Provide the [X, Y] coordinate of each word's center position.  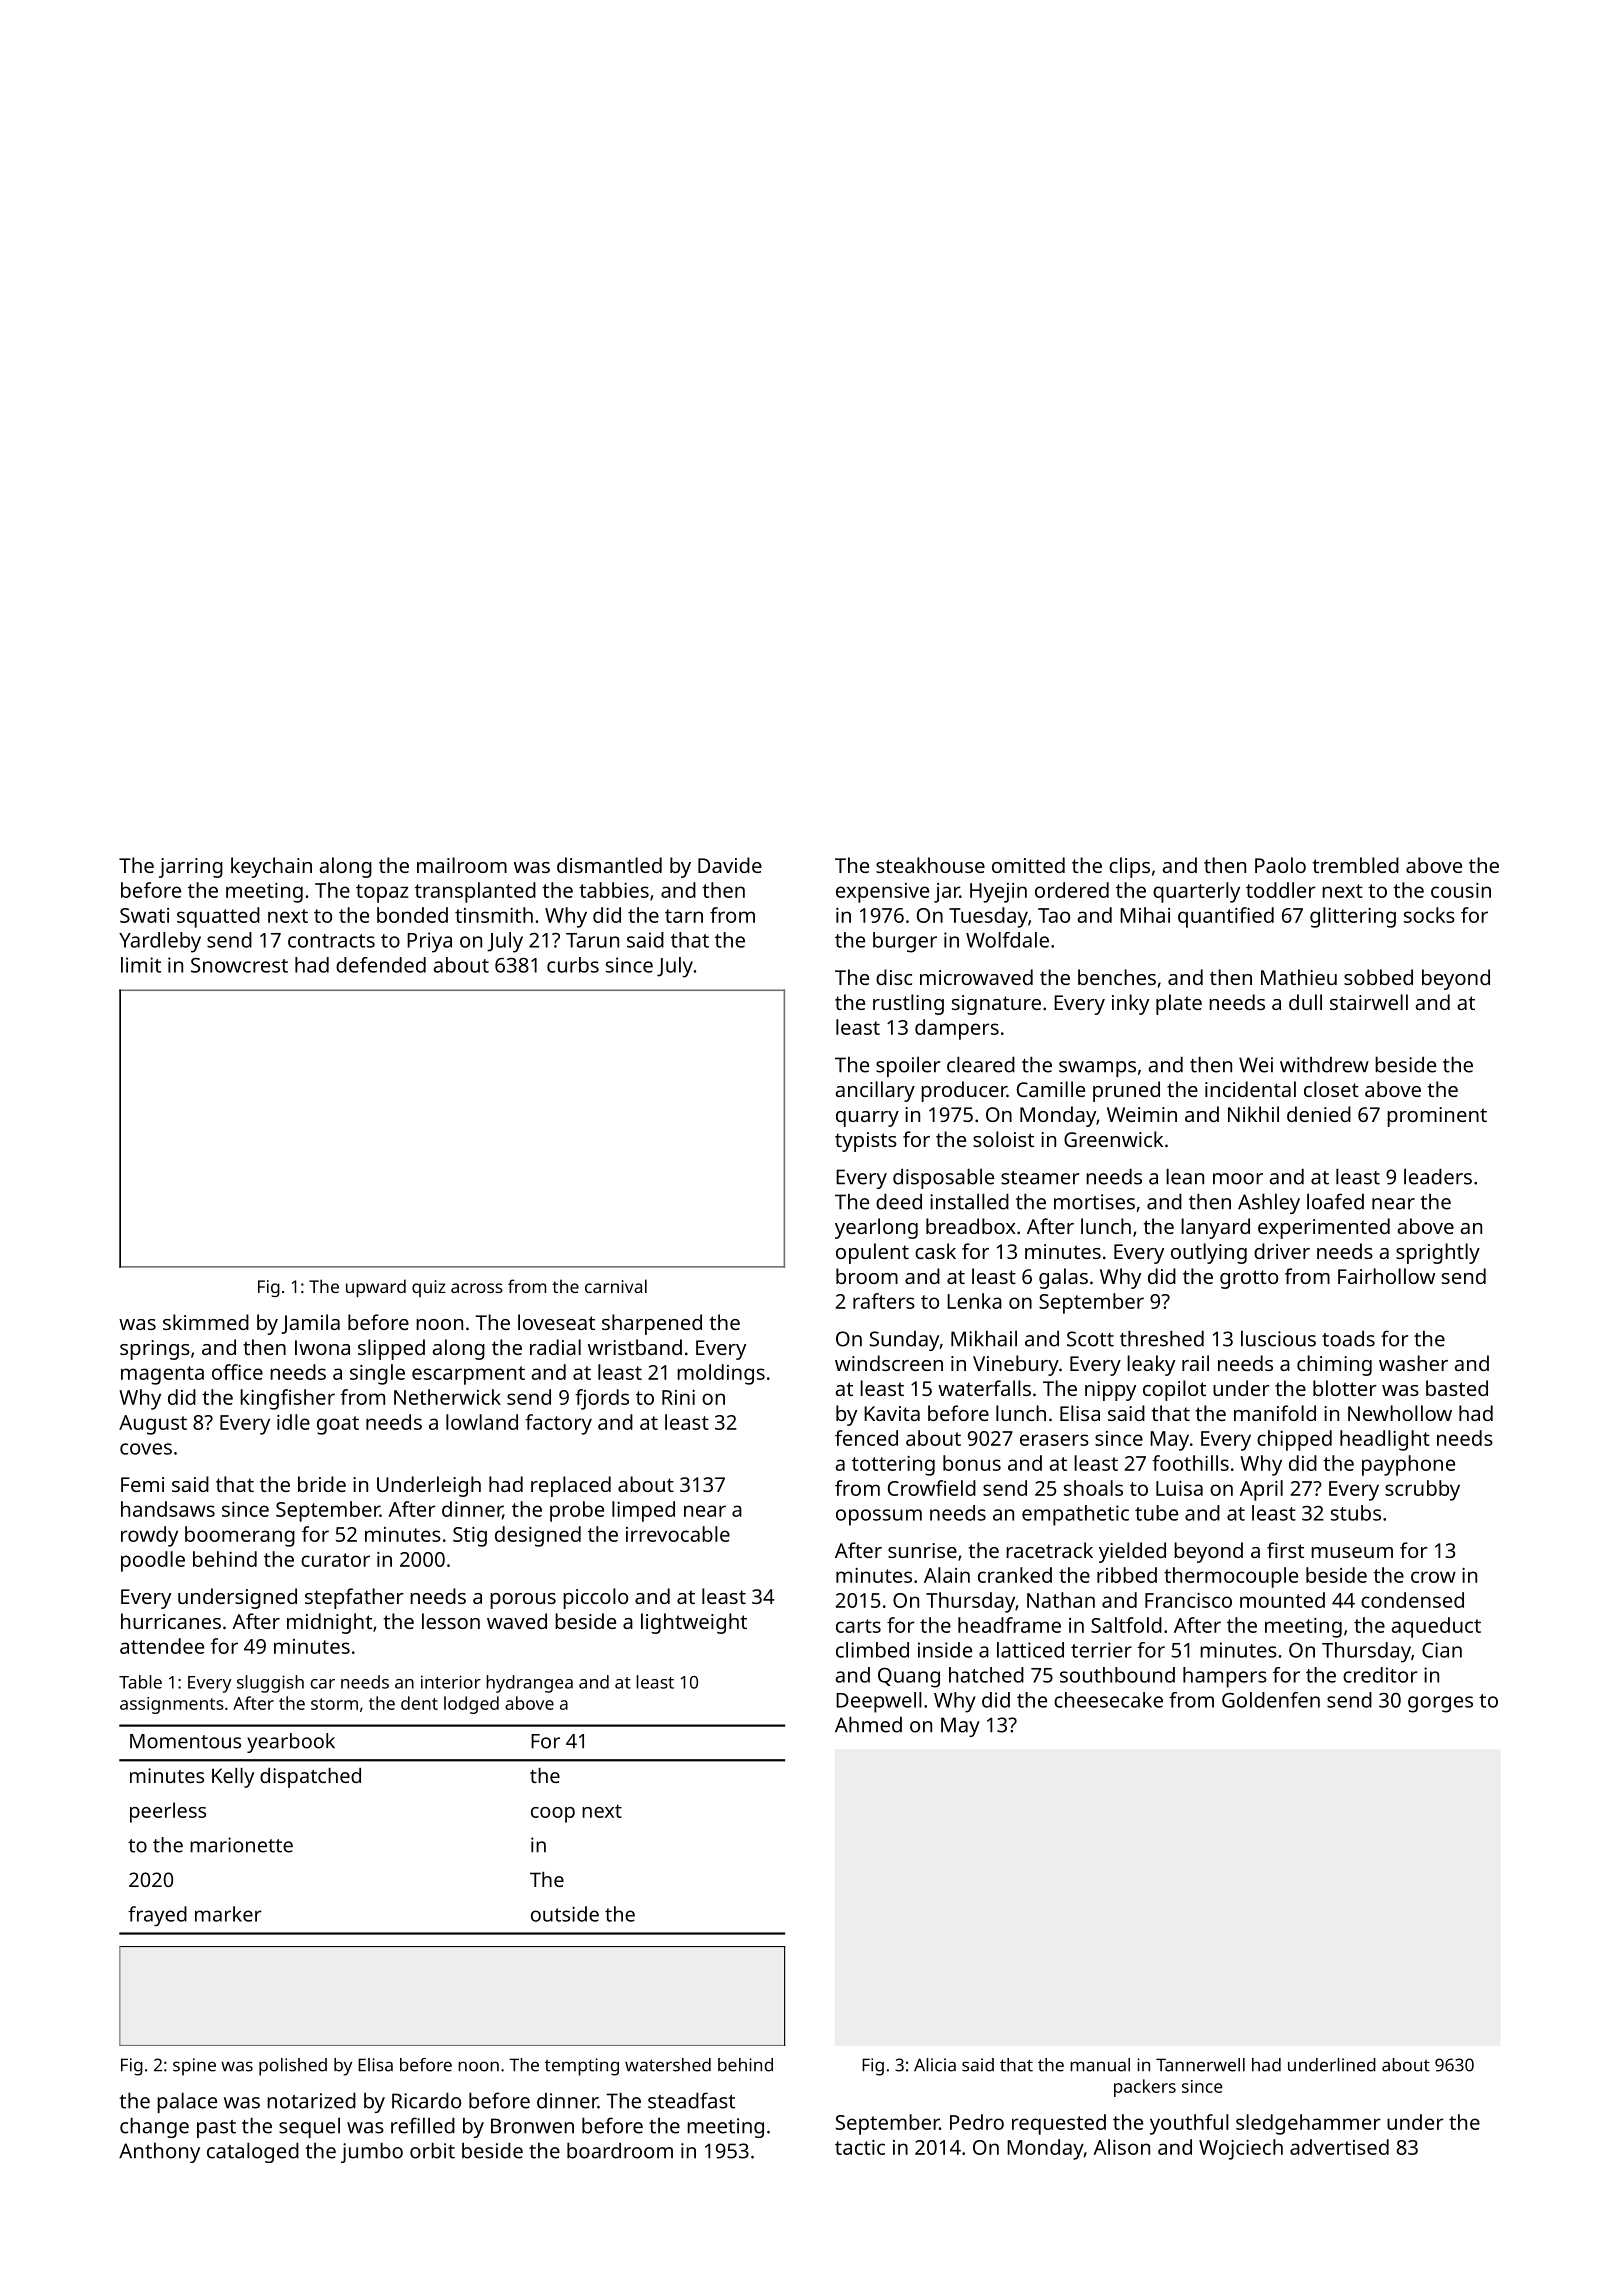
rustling [908, 1004]
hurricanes [171, 1621]
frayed [157, 1916]
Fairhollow [1386, 1276]
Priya [429, 942]
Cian [1442, 1650]
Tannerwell [1200, 2065]
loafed [1335, 1201]
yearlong [876, 1228]
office [237, 1372]
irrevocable [678, 1534]
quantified [1226, 917]
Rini [678, 1397]
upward [376, 1288]
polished [293, 2067]
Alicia [935, 2065]
